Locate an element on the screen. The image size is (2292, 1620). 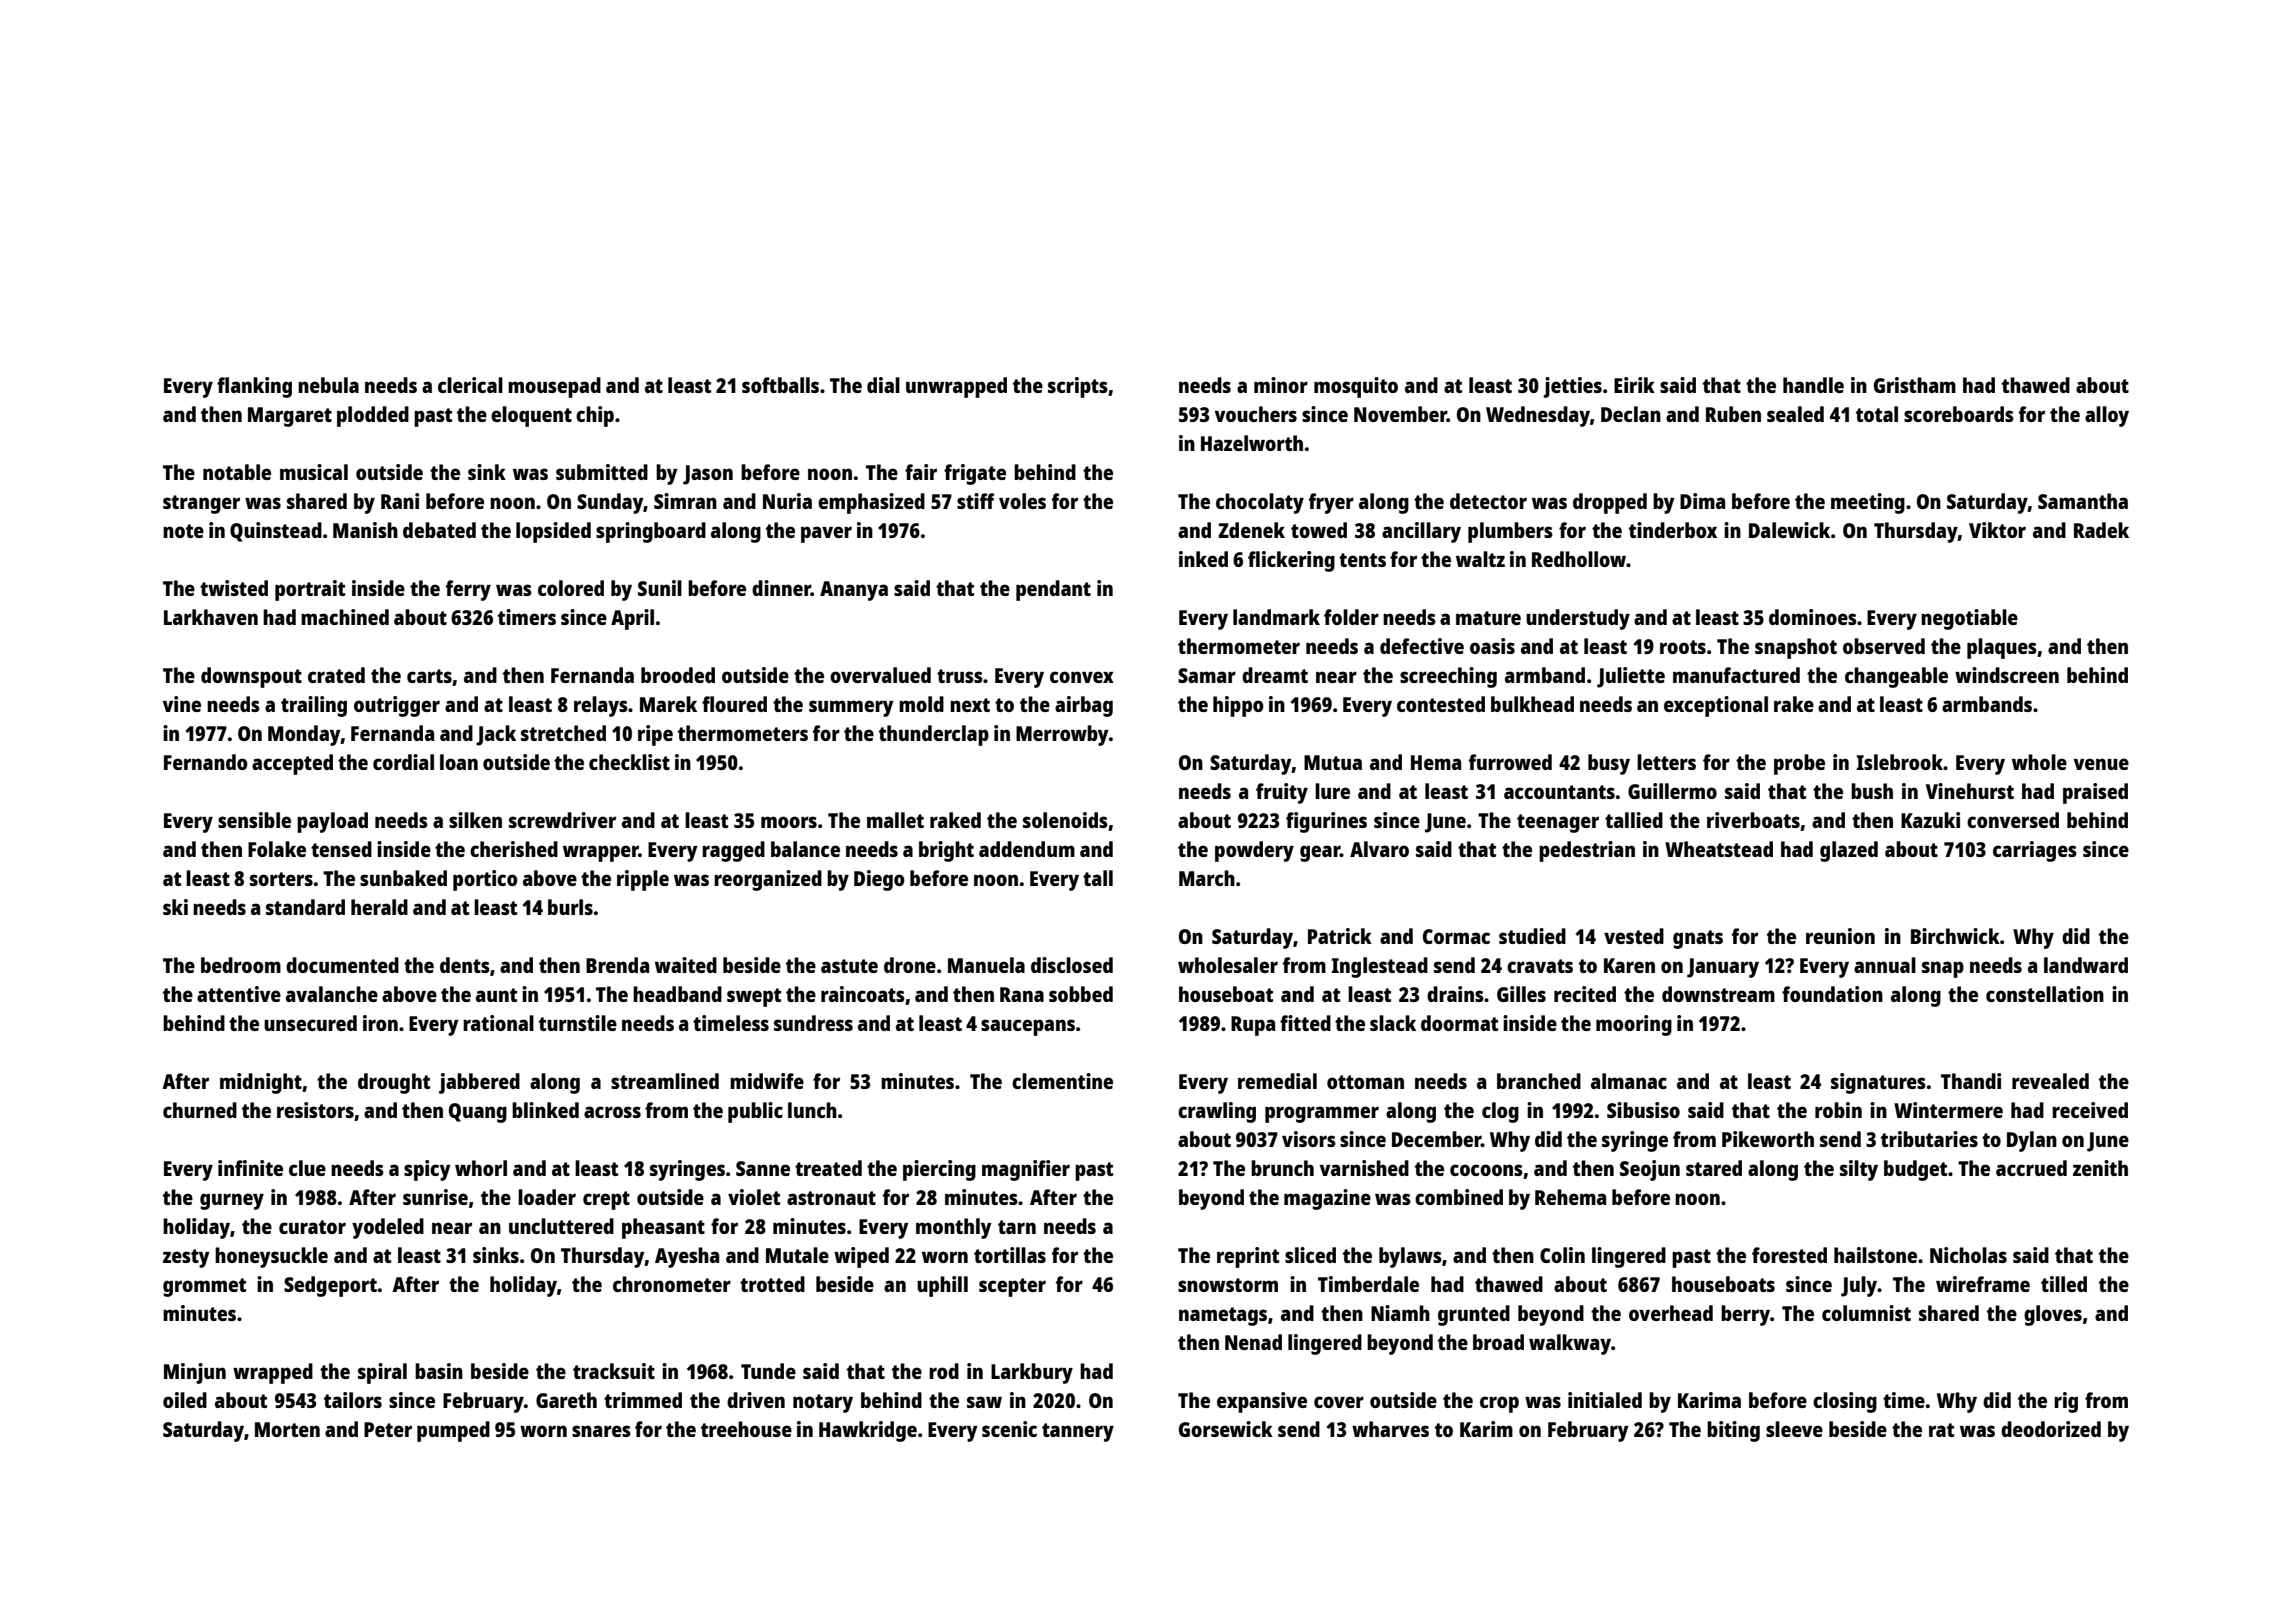
voles is located at coordinates (1022, 501).
